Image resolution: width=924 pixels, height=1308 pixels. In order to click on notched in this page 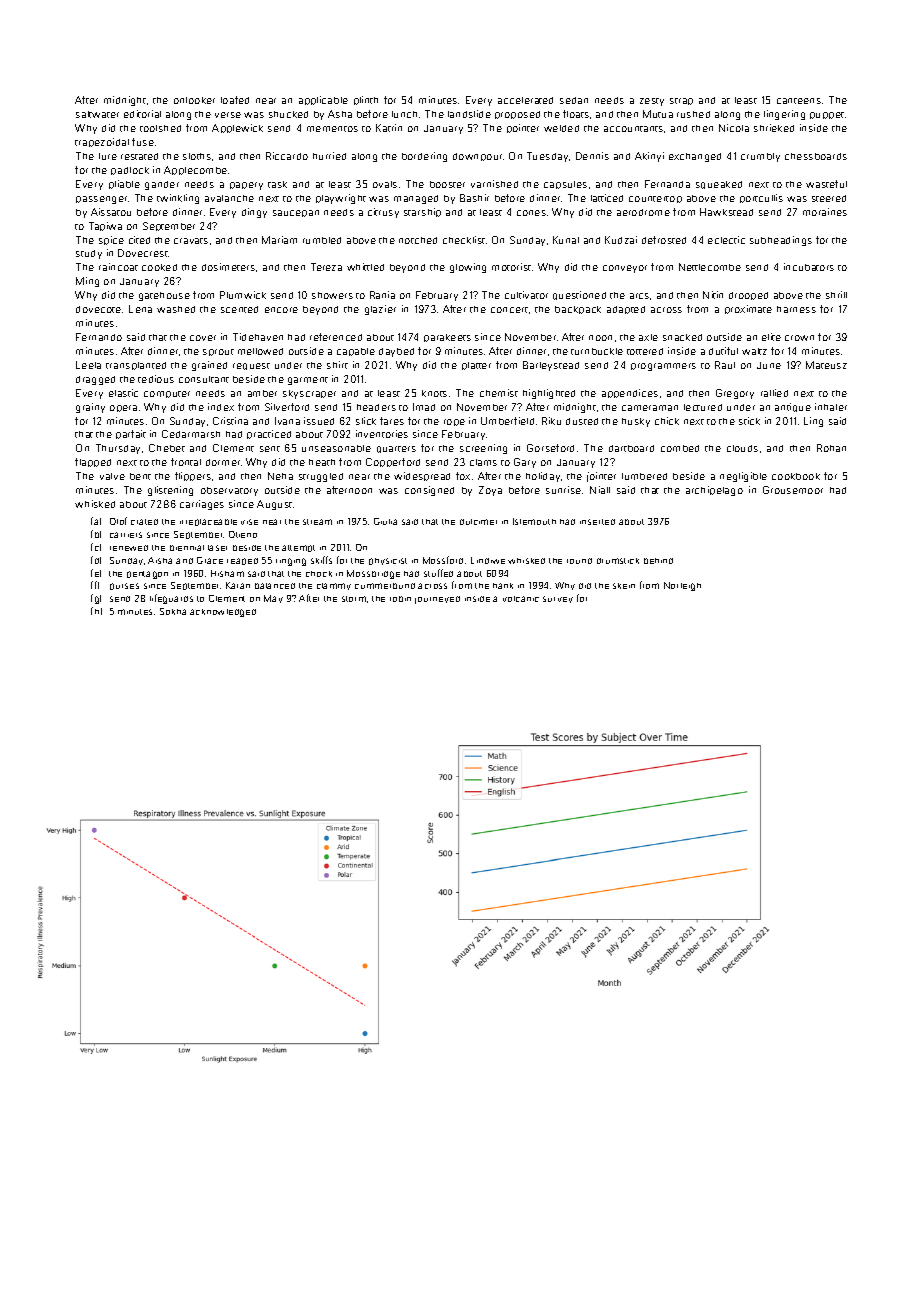, I will do `click(418, 240)`.
